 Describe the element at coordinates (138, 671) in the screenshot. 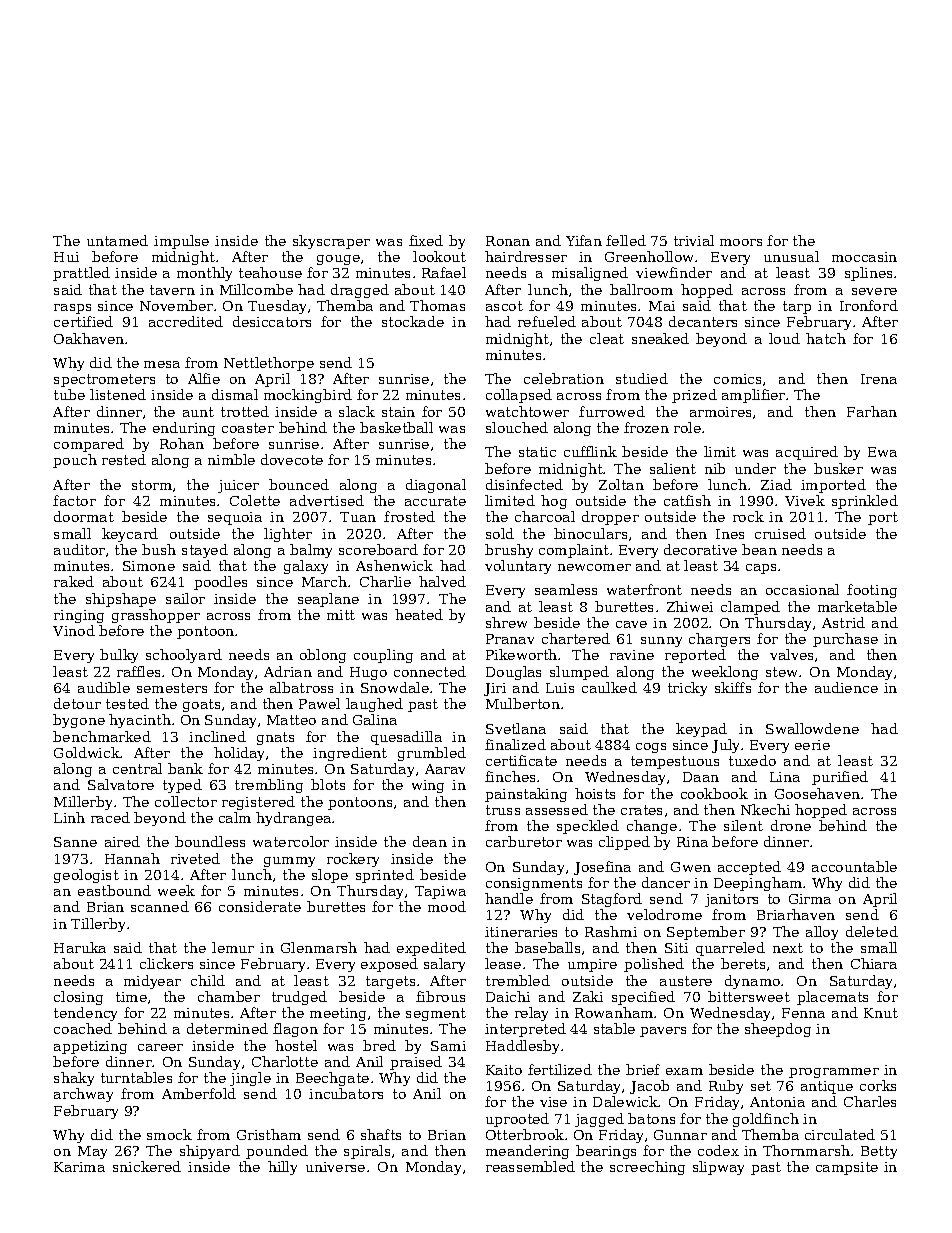

I see `raffles` at that location.
